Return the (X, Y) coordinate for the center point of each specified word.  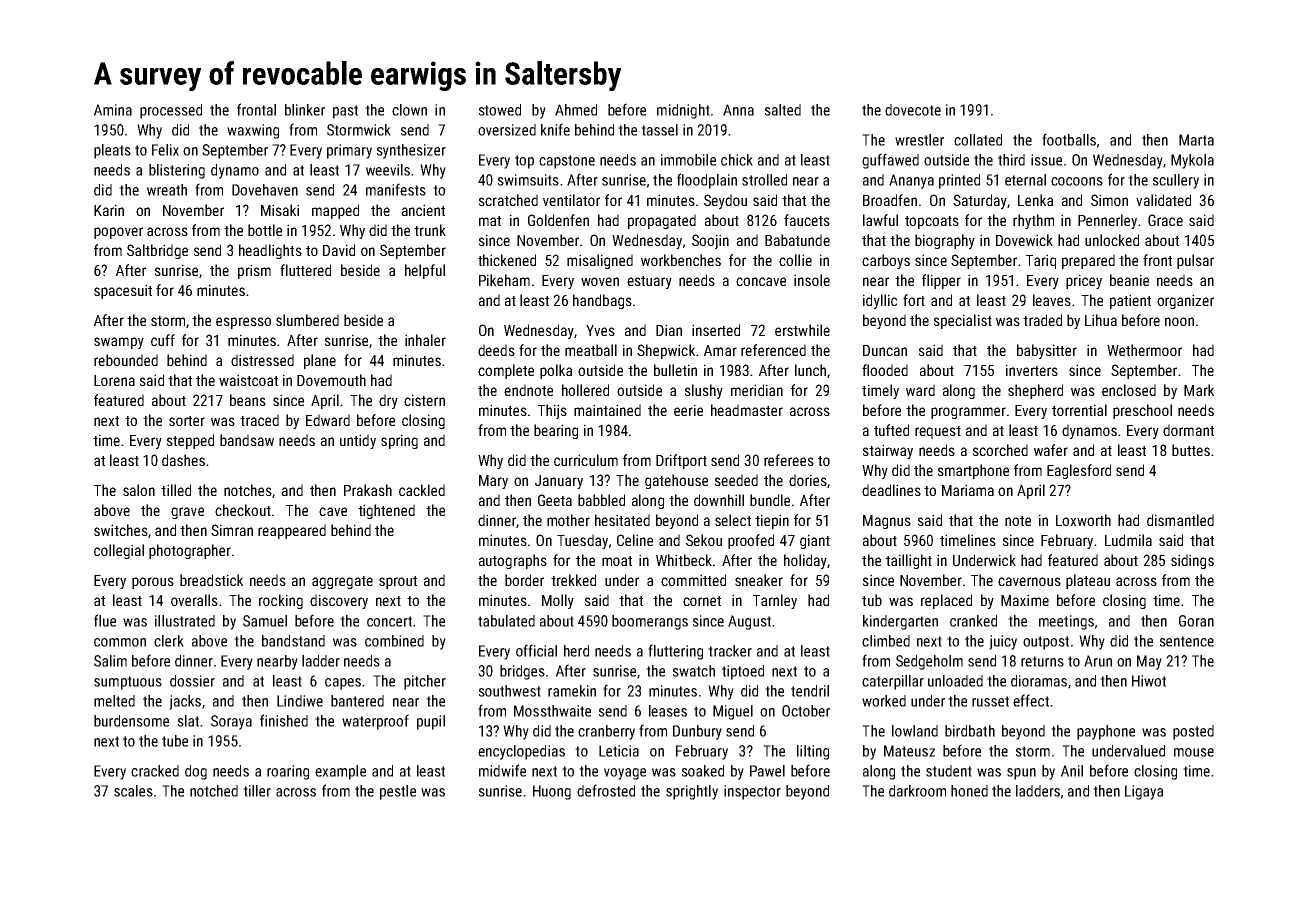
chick (737, 160)
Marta (1196, 140)
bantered (357, 701)
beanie (1129, 280)
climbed (886, 641)
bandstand (293, 641)
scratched (508, 200)
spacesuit (123, 291)
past (345, 112)
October (806, 711)
